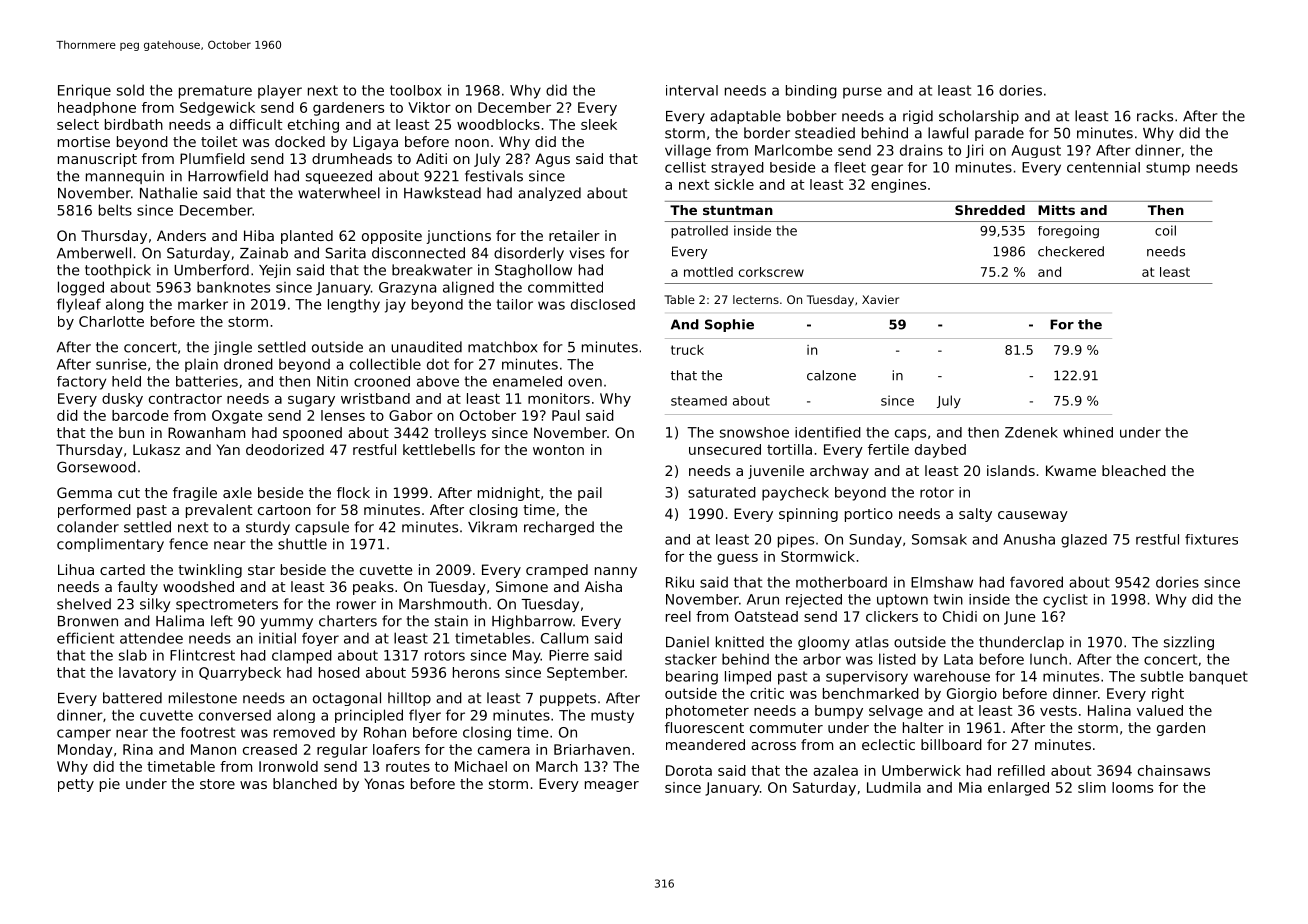 The image size is (1308, 924). Describe the element at coordinates (814, 601) in the screenshot. I see `rejected` at that location.
